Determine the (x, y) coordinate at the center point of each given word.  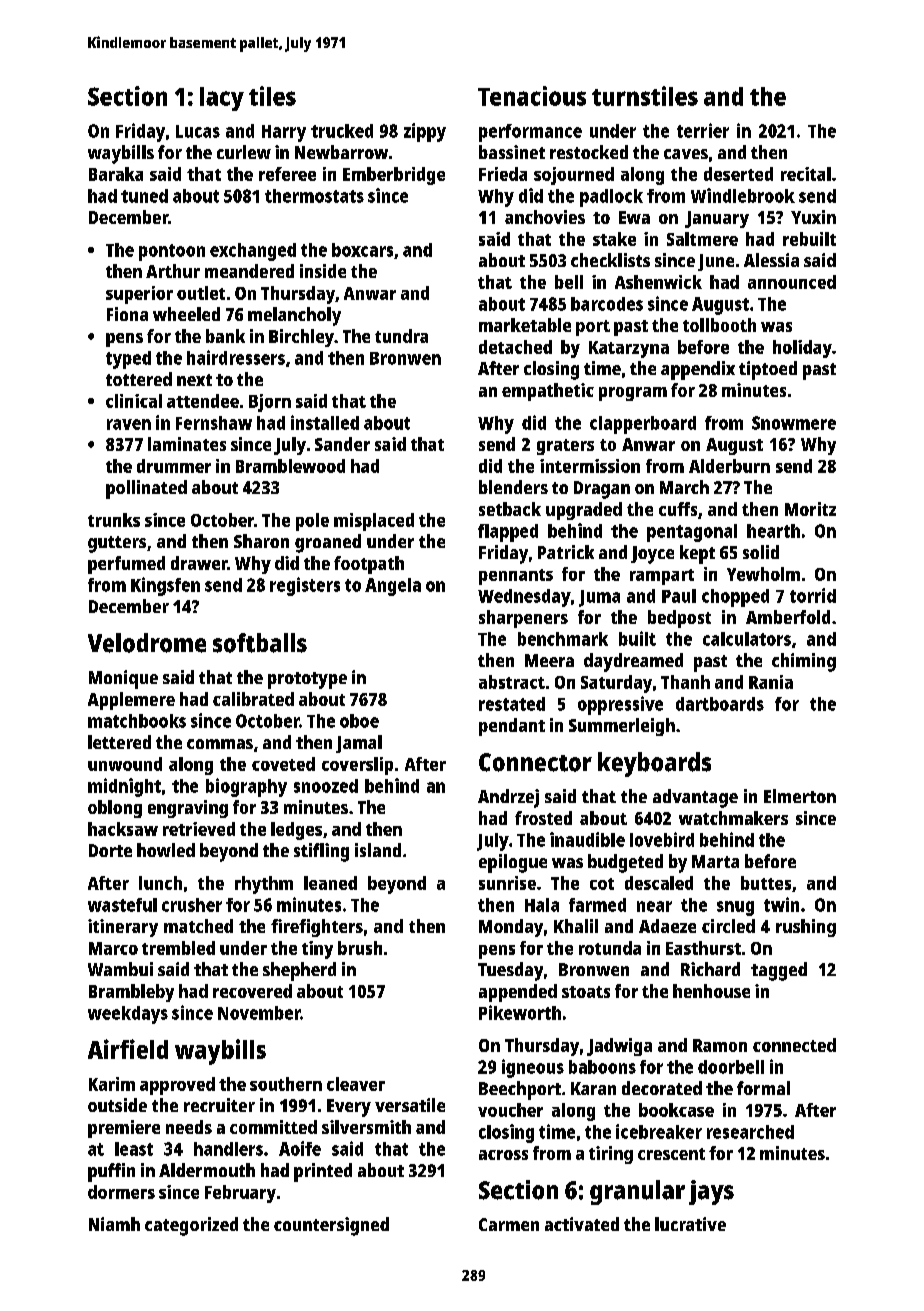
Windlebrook (743, 195)
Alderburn (729, 466)
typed (128, 360)
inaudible (587, 839)
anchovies (545, 217)
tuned (144, 196)
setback (510, 509)
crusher (192, 905)
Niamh (114, 1224)
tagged (779, 971)
